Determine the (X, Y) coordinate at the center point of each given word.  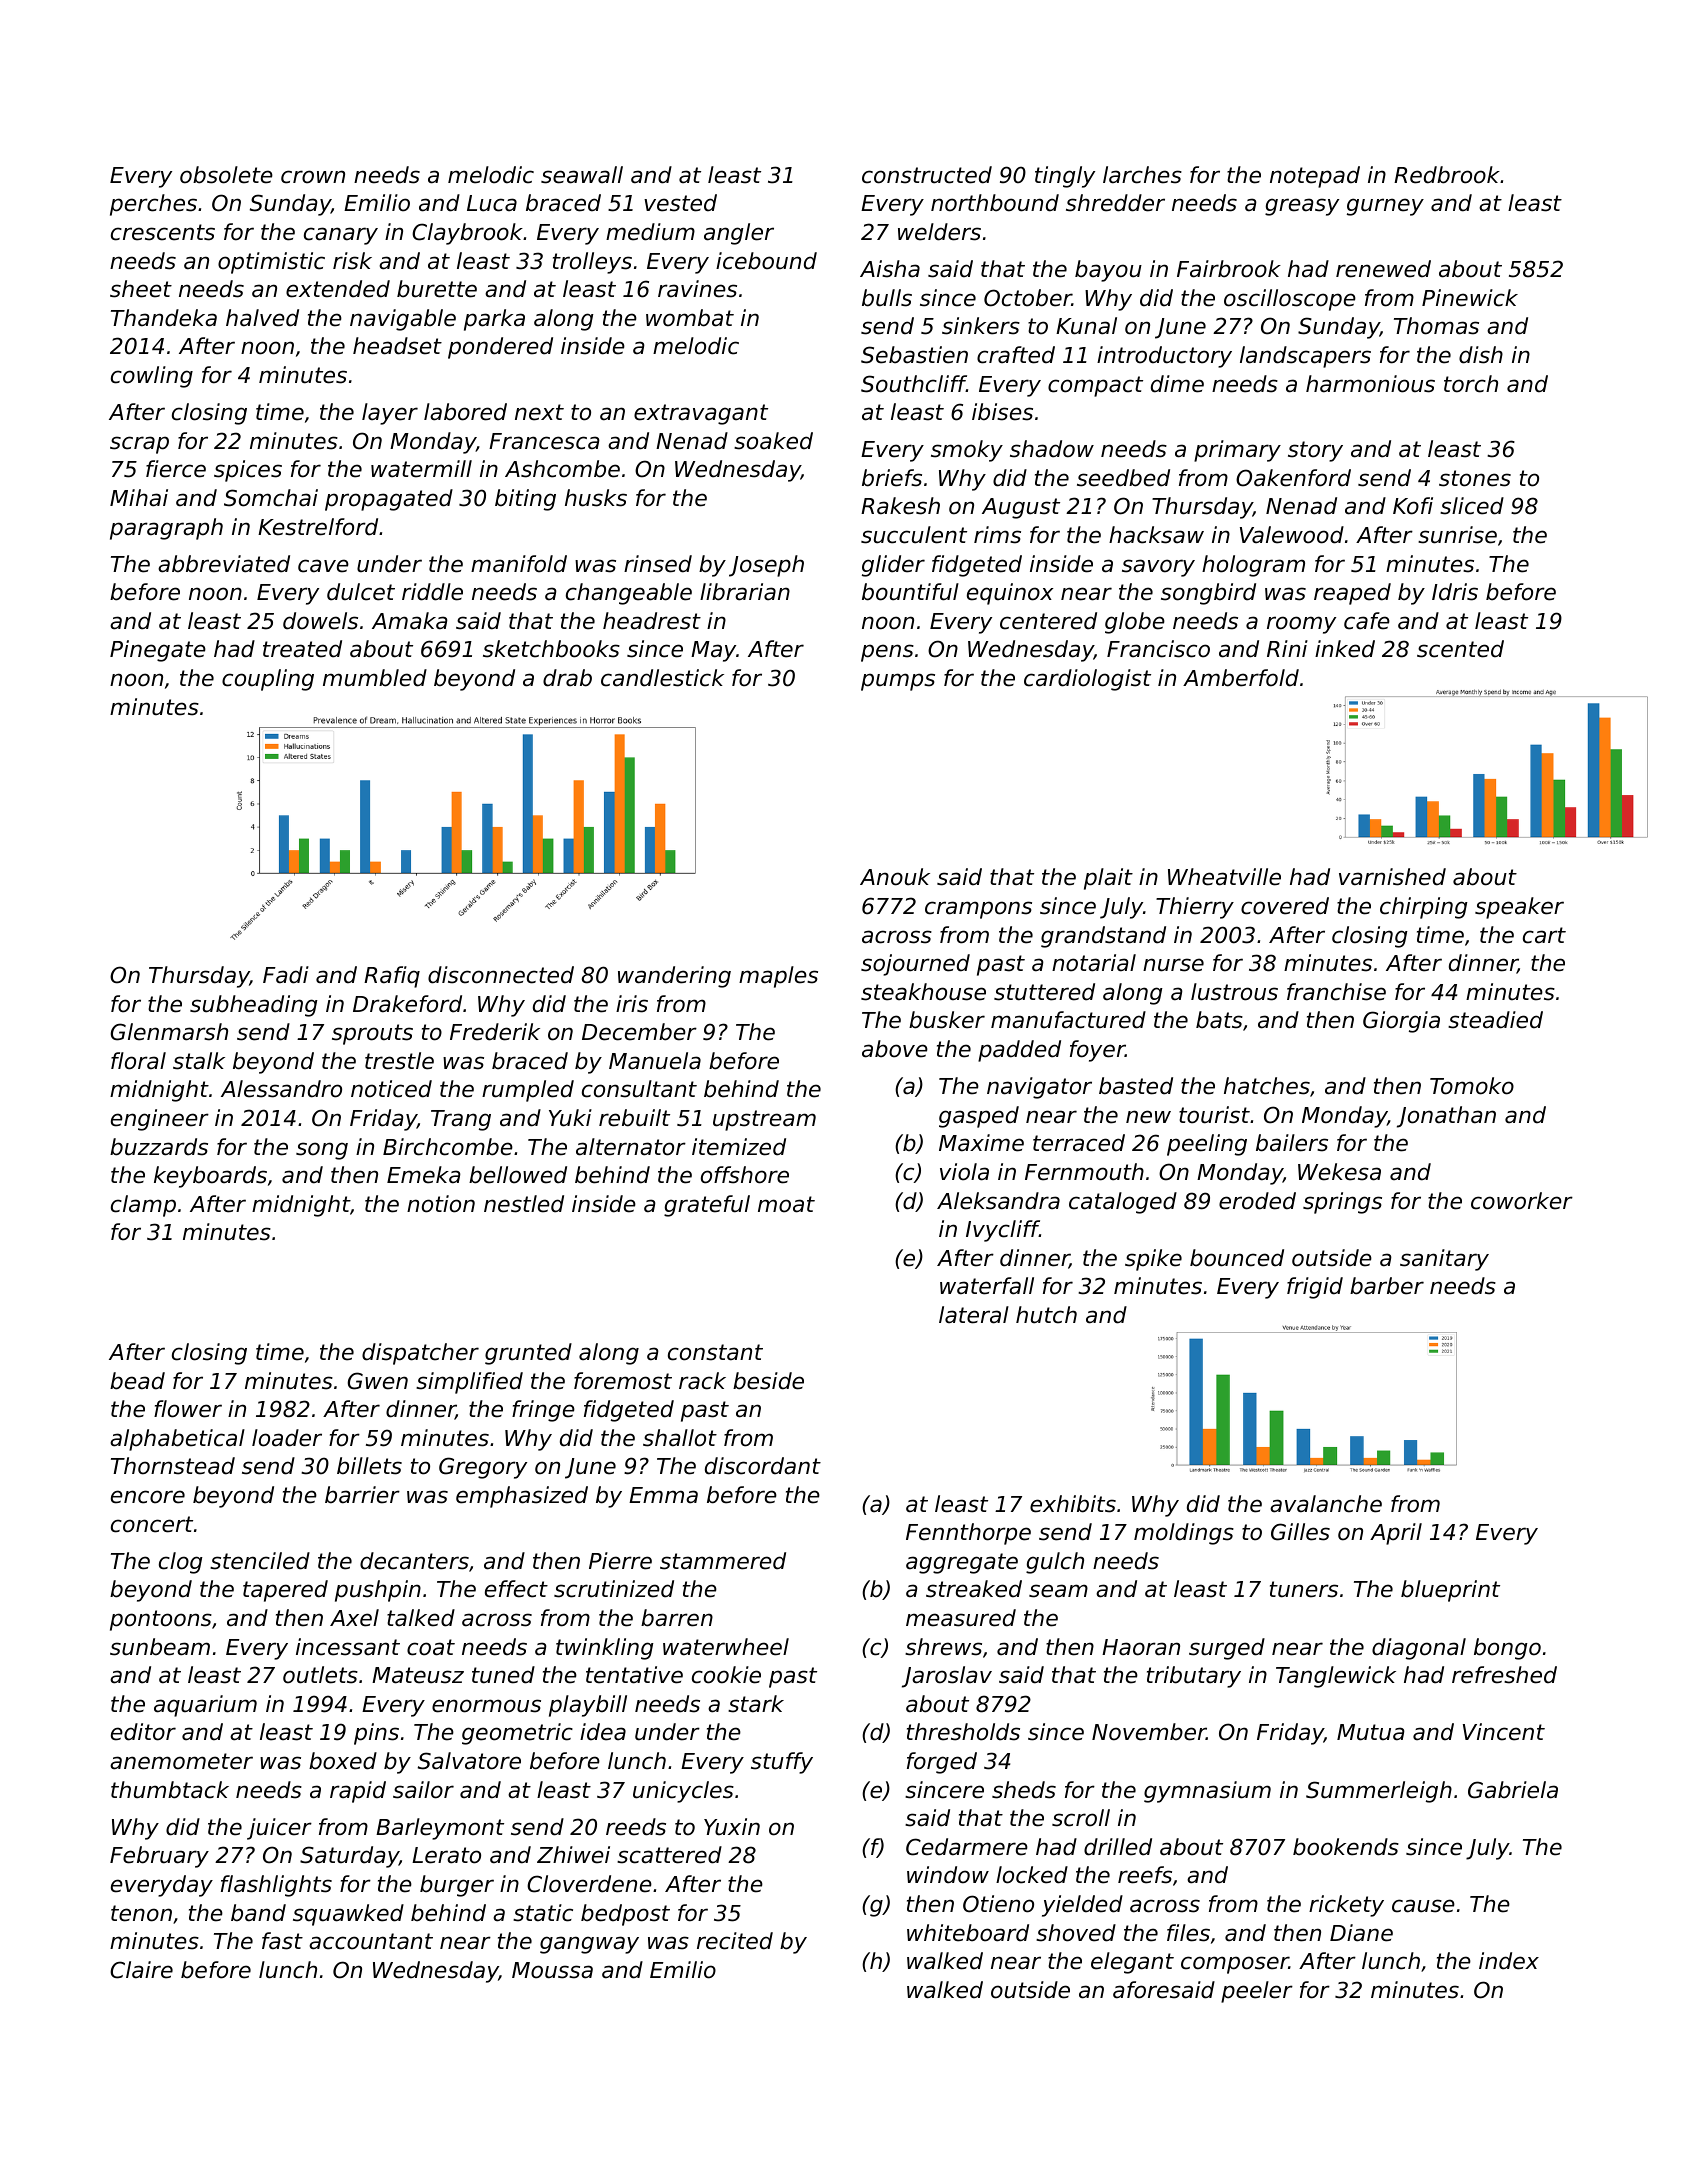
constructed (927, 175)
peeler (1257, 1992)
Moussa (552, 1970)
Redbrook (1447, 175)
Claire (141, 1970)
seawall (582, 175)
